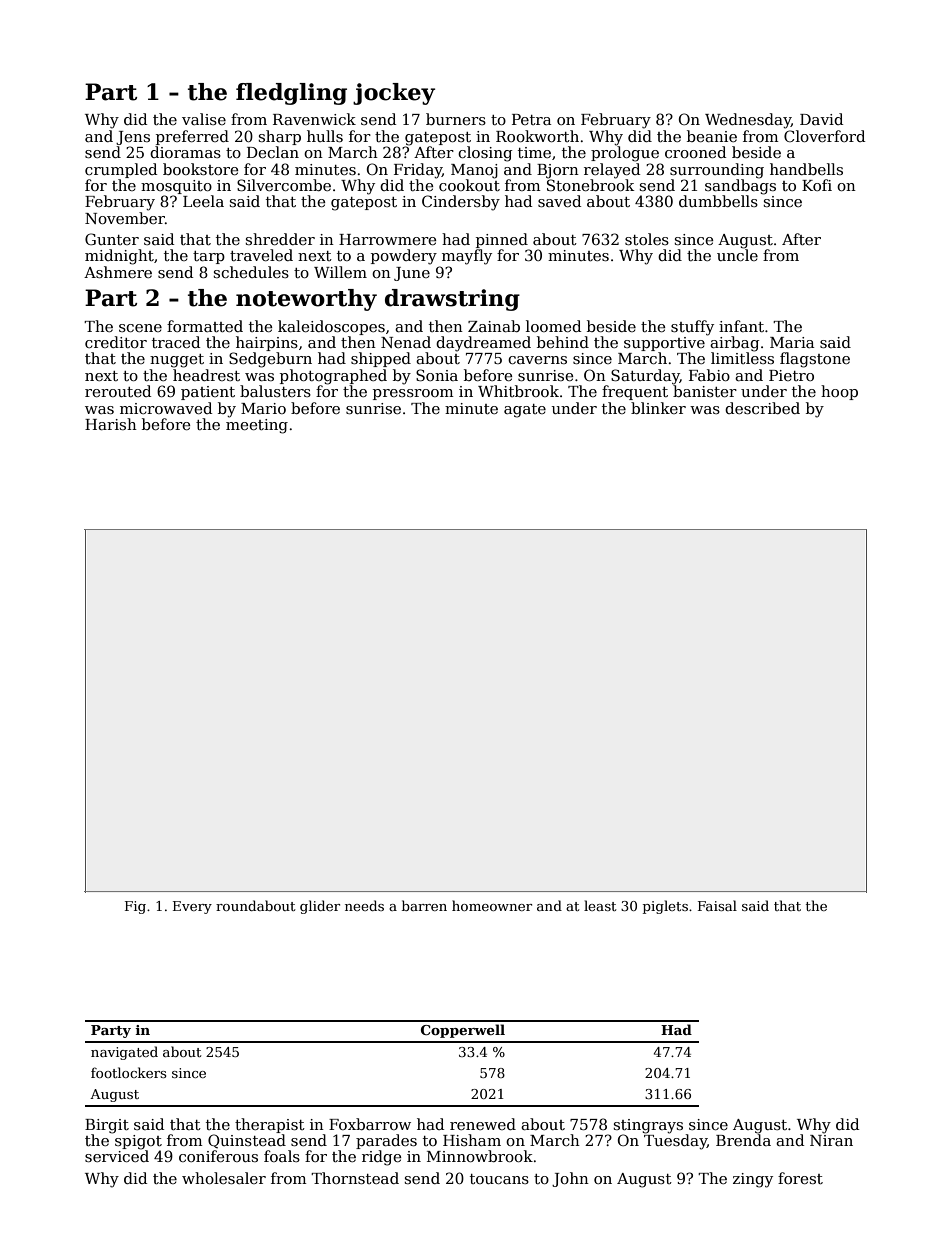  What do you see at coordinates (424, 905) in the screenshot?
I see `barren` at bounding box center [424, 905].
